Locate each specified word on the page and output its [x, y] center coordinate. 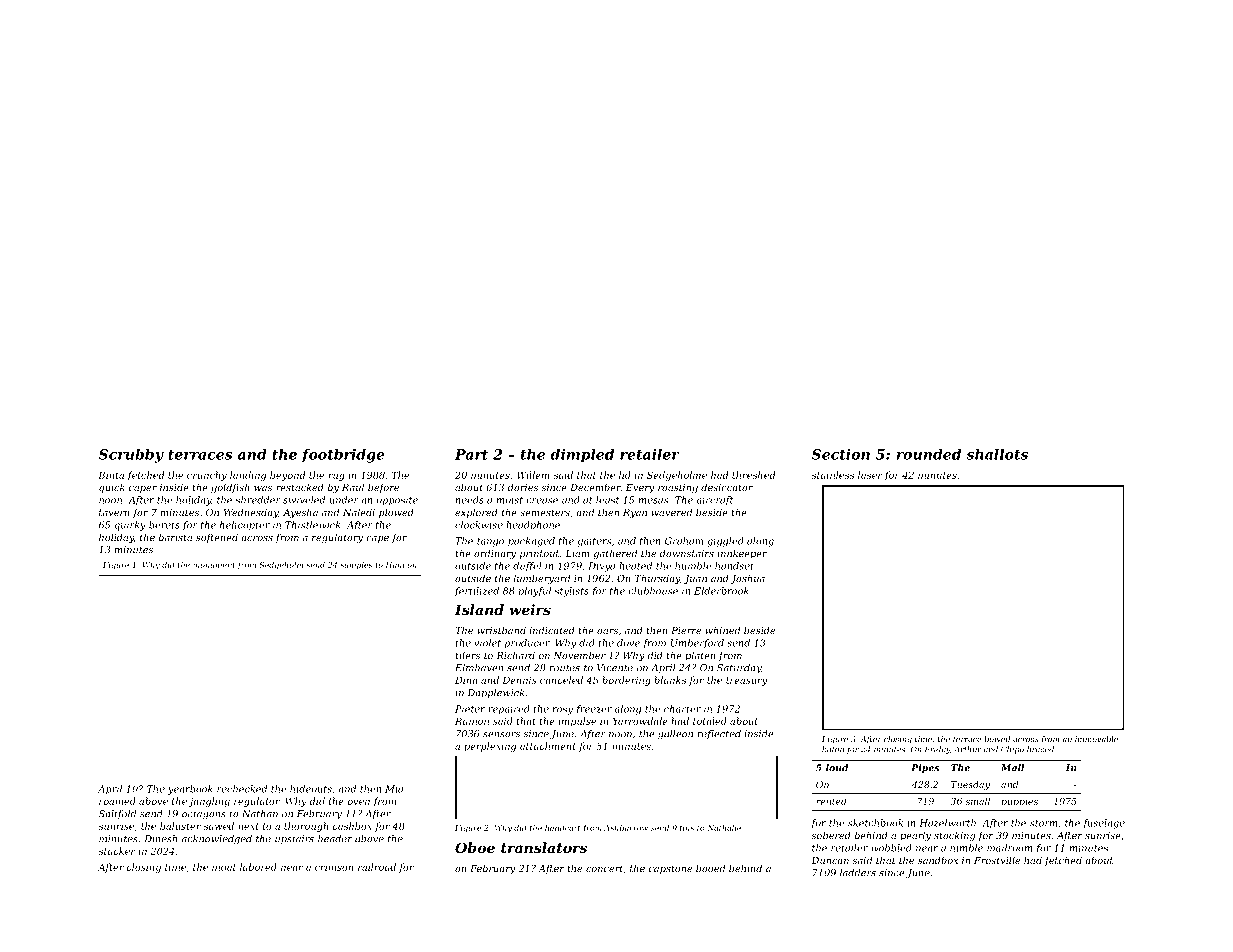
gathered [615, 554]
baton [833, 749]
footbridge [343, 456]
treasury [746, 681]
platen [700, 656]
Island [479, 609]
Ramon [472, 721]
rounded [928, 454]
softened [217, 538]
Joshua [747, 579]
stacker [117, 851]
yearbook [190, 790]
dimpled [582, 456]
